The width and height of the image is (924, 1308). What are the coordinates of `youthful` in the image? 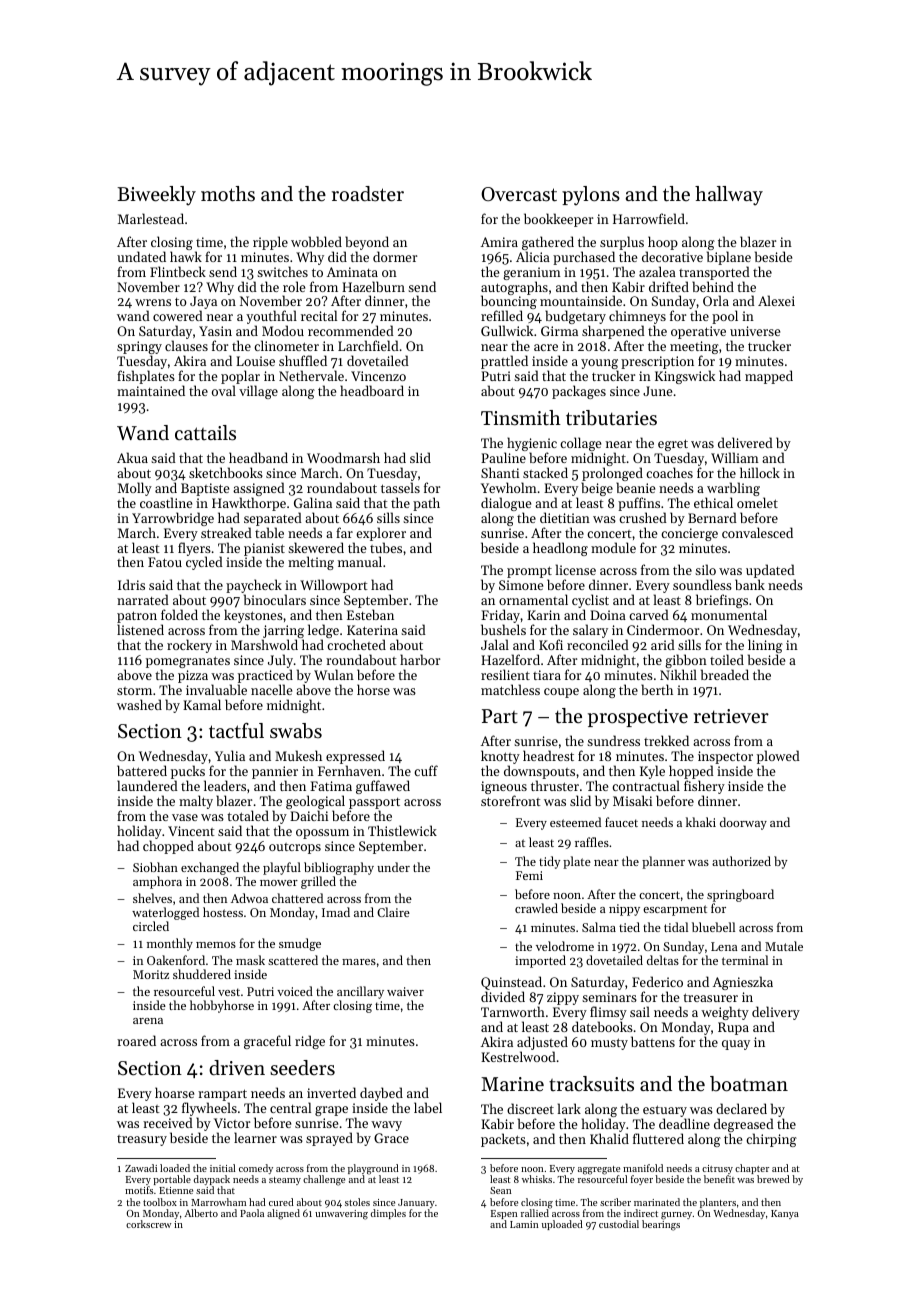 It's located at (271, 318).
